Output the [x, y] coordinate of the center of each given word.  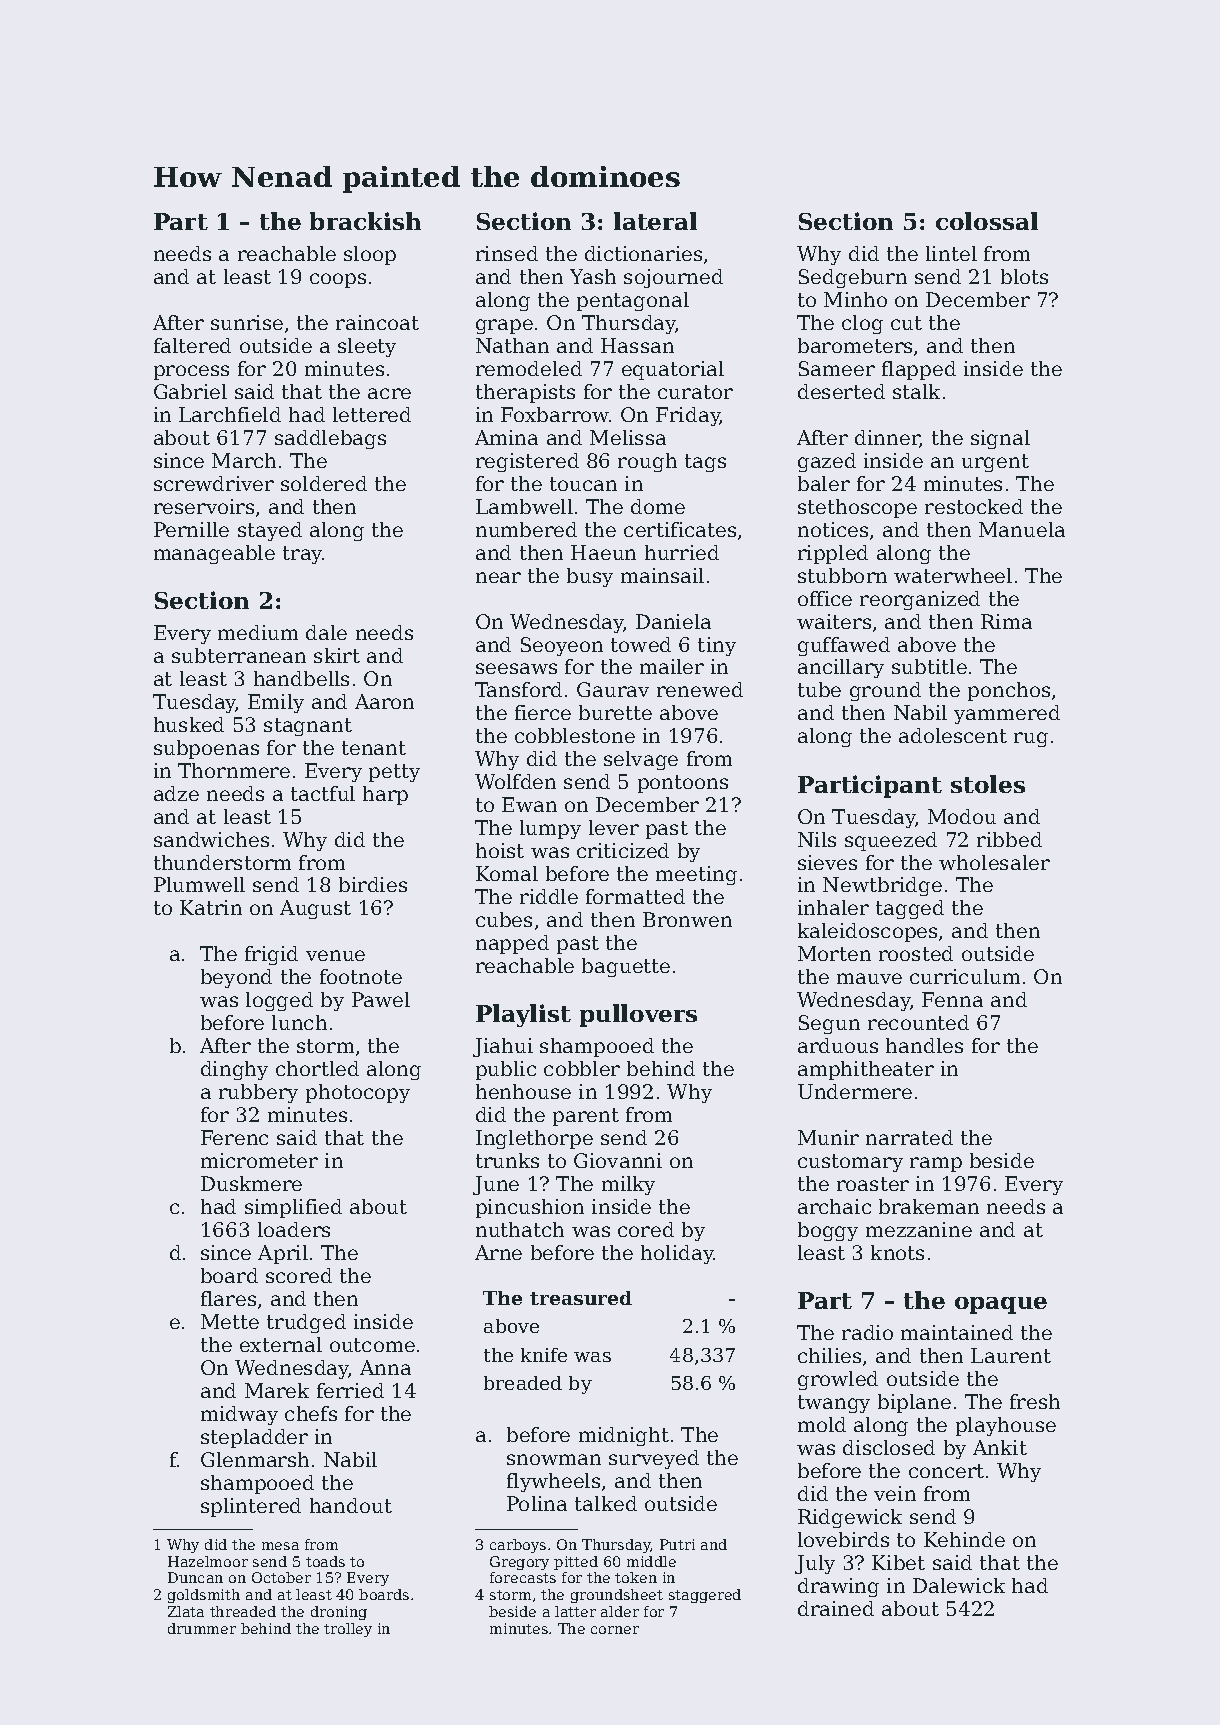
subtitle [929, 666]
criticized [623, 850]
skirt [337, 655]
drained [836, 1608]
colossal [987, 221]
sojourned [673, 278]
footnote [361, 976]
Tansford [518, 689]
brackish [365, 221]
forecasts [523, 1577]
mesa [280, 1546]
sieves [827, 862]
